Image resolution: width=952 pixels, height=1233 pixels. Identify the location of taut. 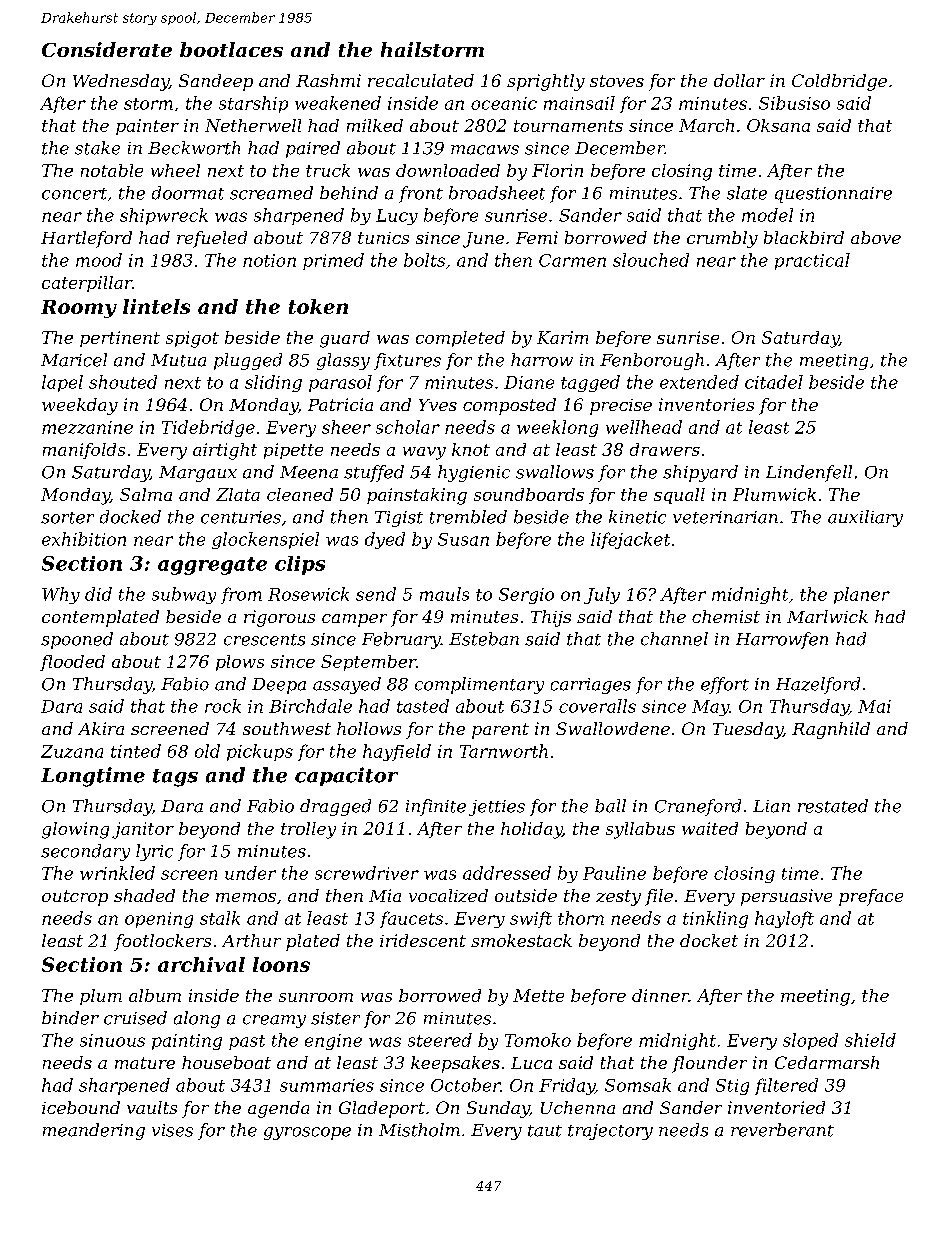
(545, 1131).
